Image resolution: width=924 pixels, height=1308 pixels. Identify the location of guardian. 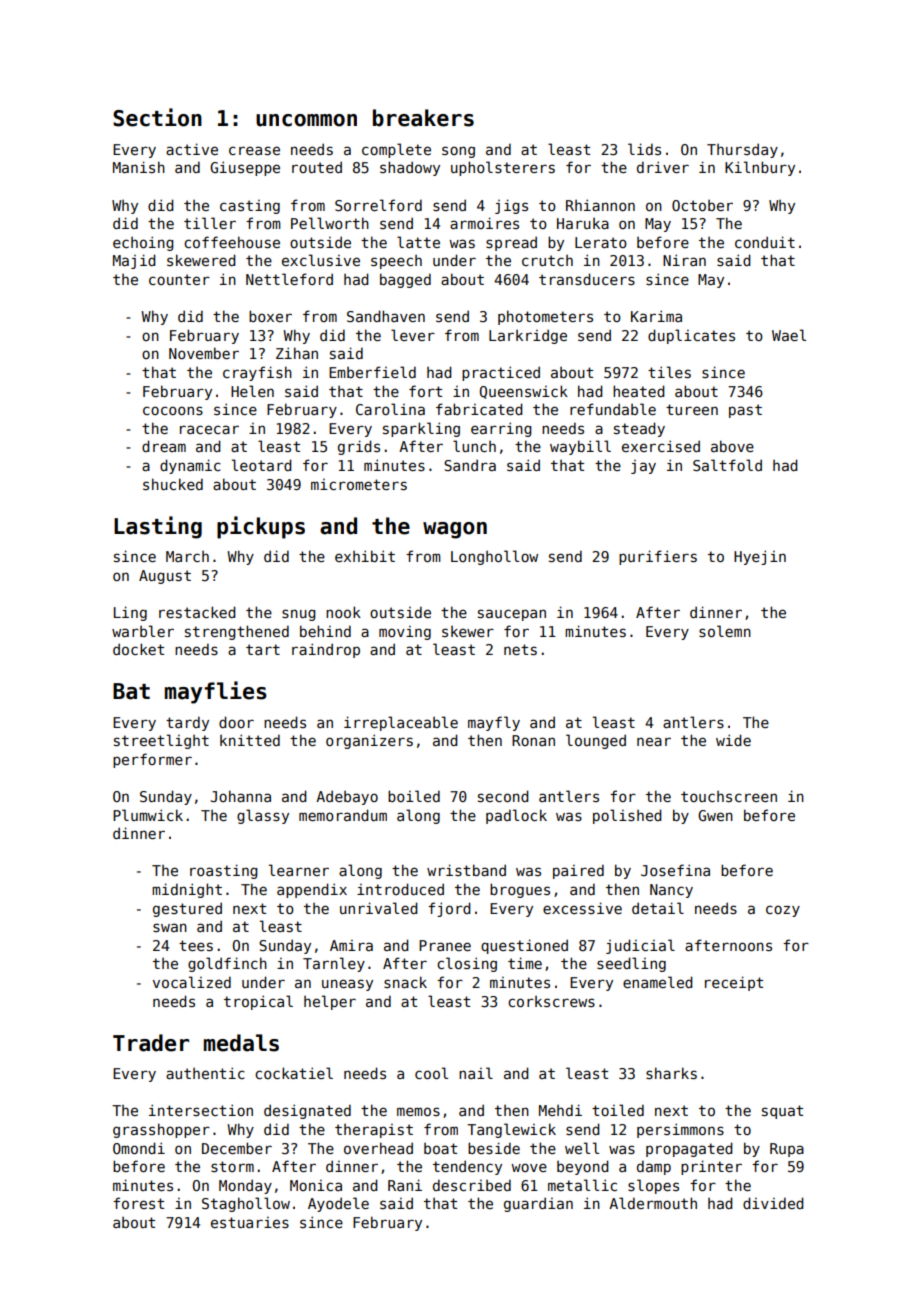
(538, 1204).
